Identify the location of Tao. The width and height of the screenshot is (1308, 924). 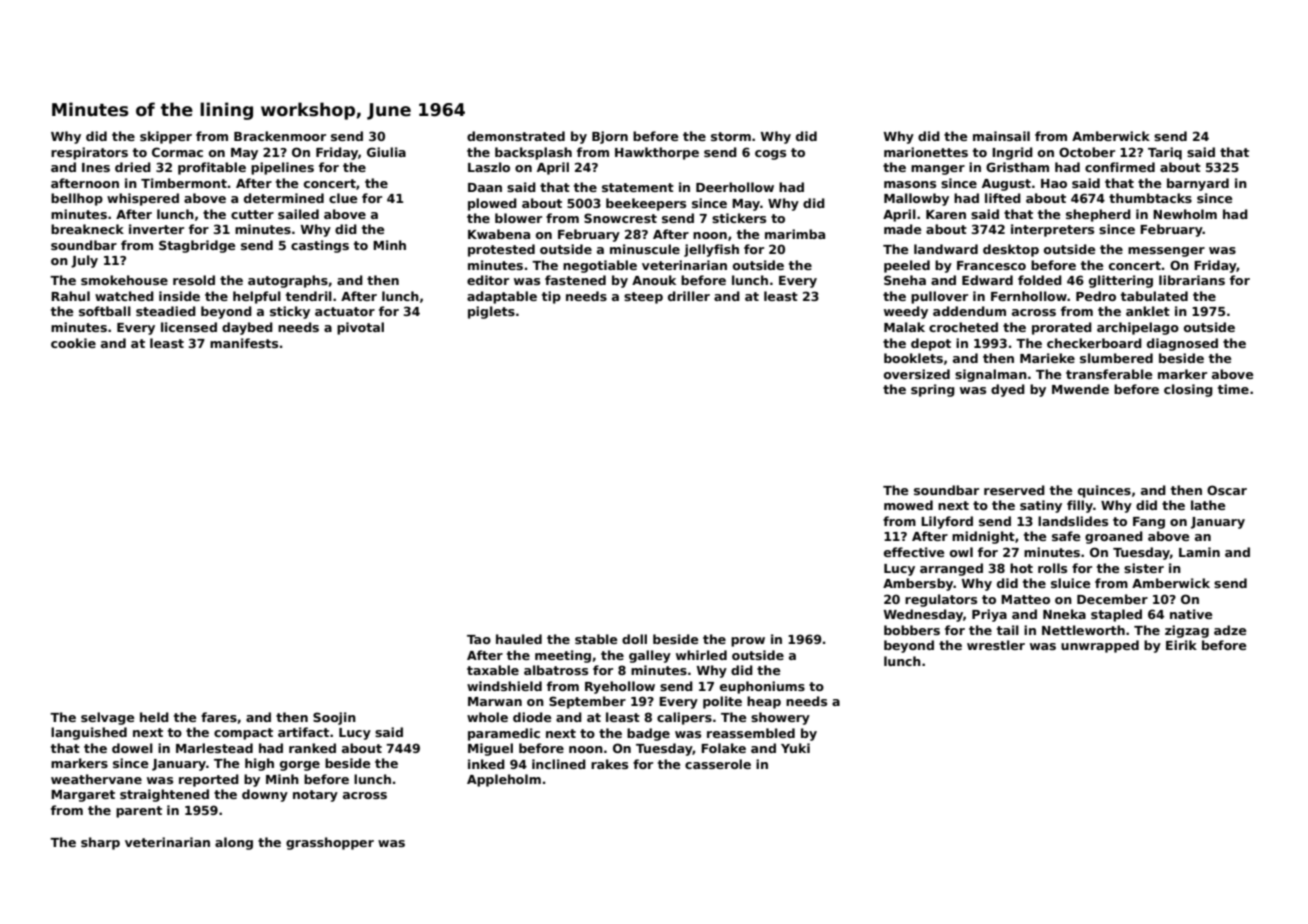
(479, 639).
